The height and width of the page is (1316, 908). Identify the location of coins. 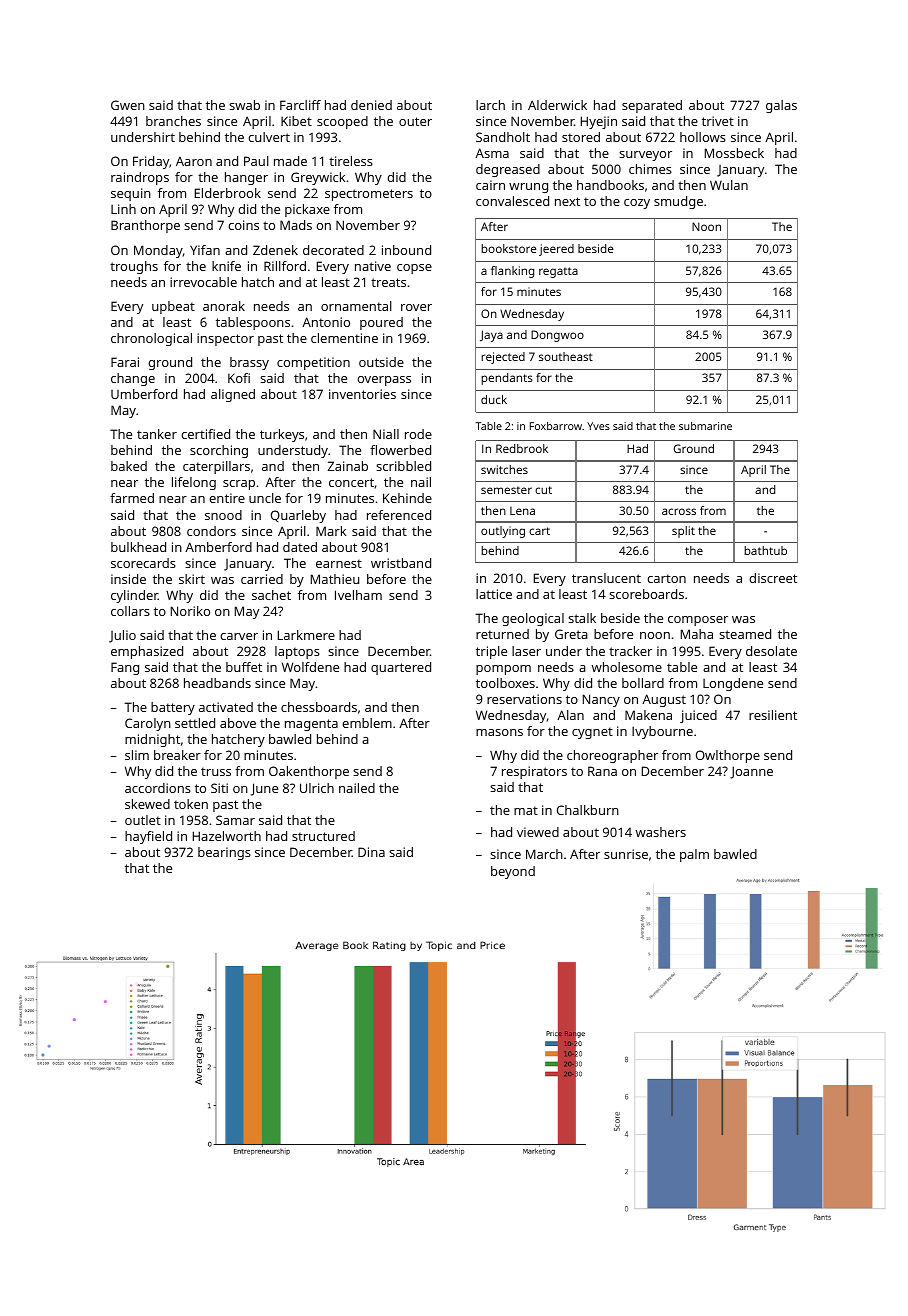
(243, 225).
